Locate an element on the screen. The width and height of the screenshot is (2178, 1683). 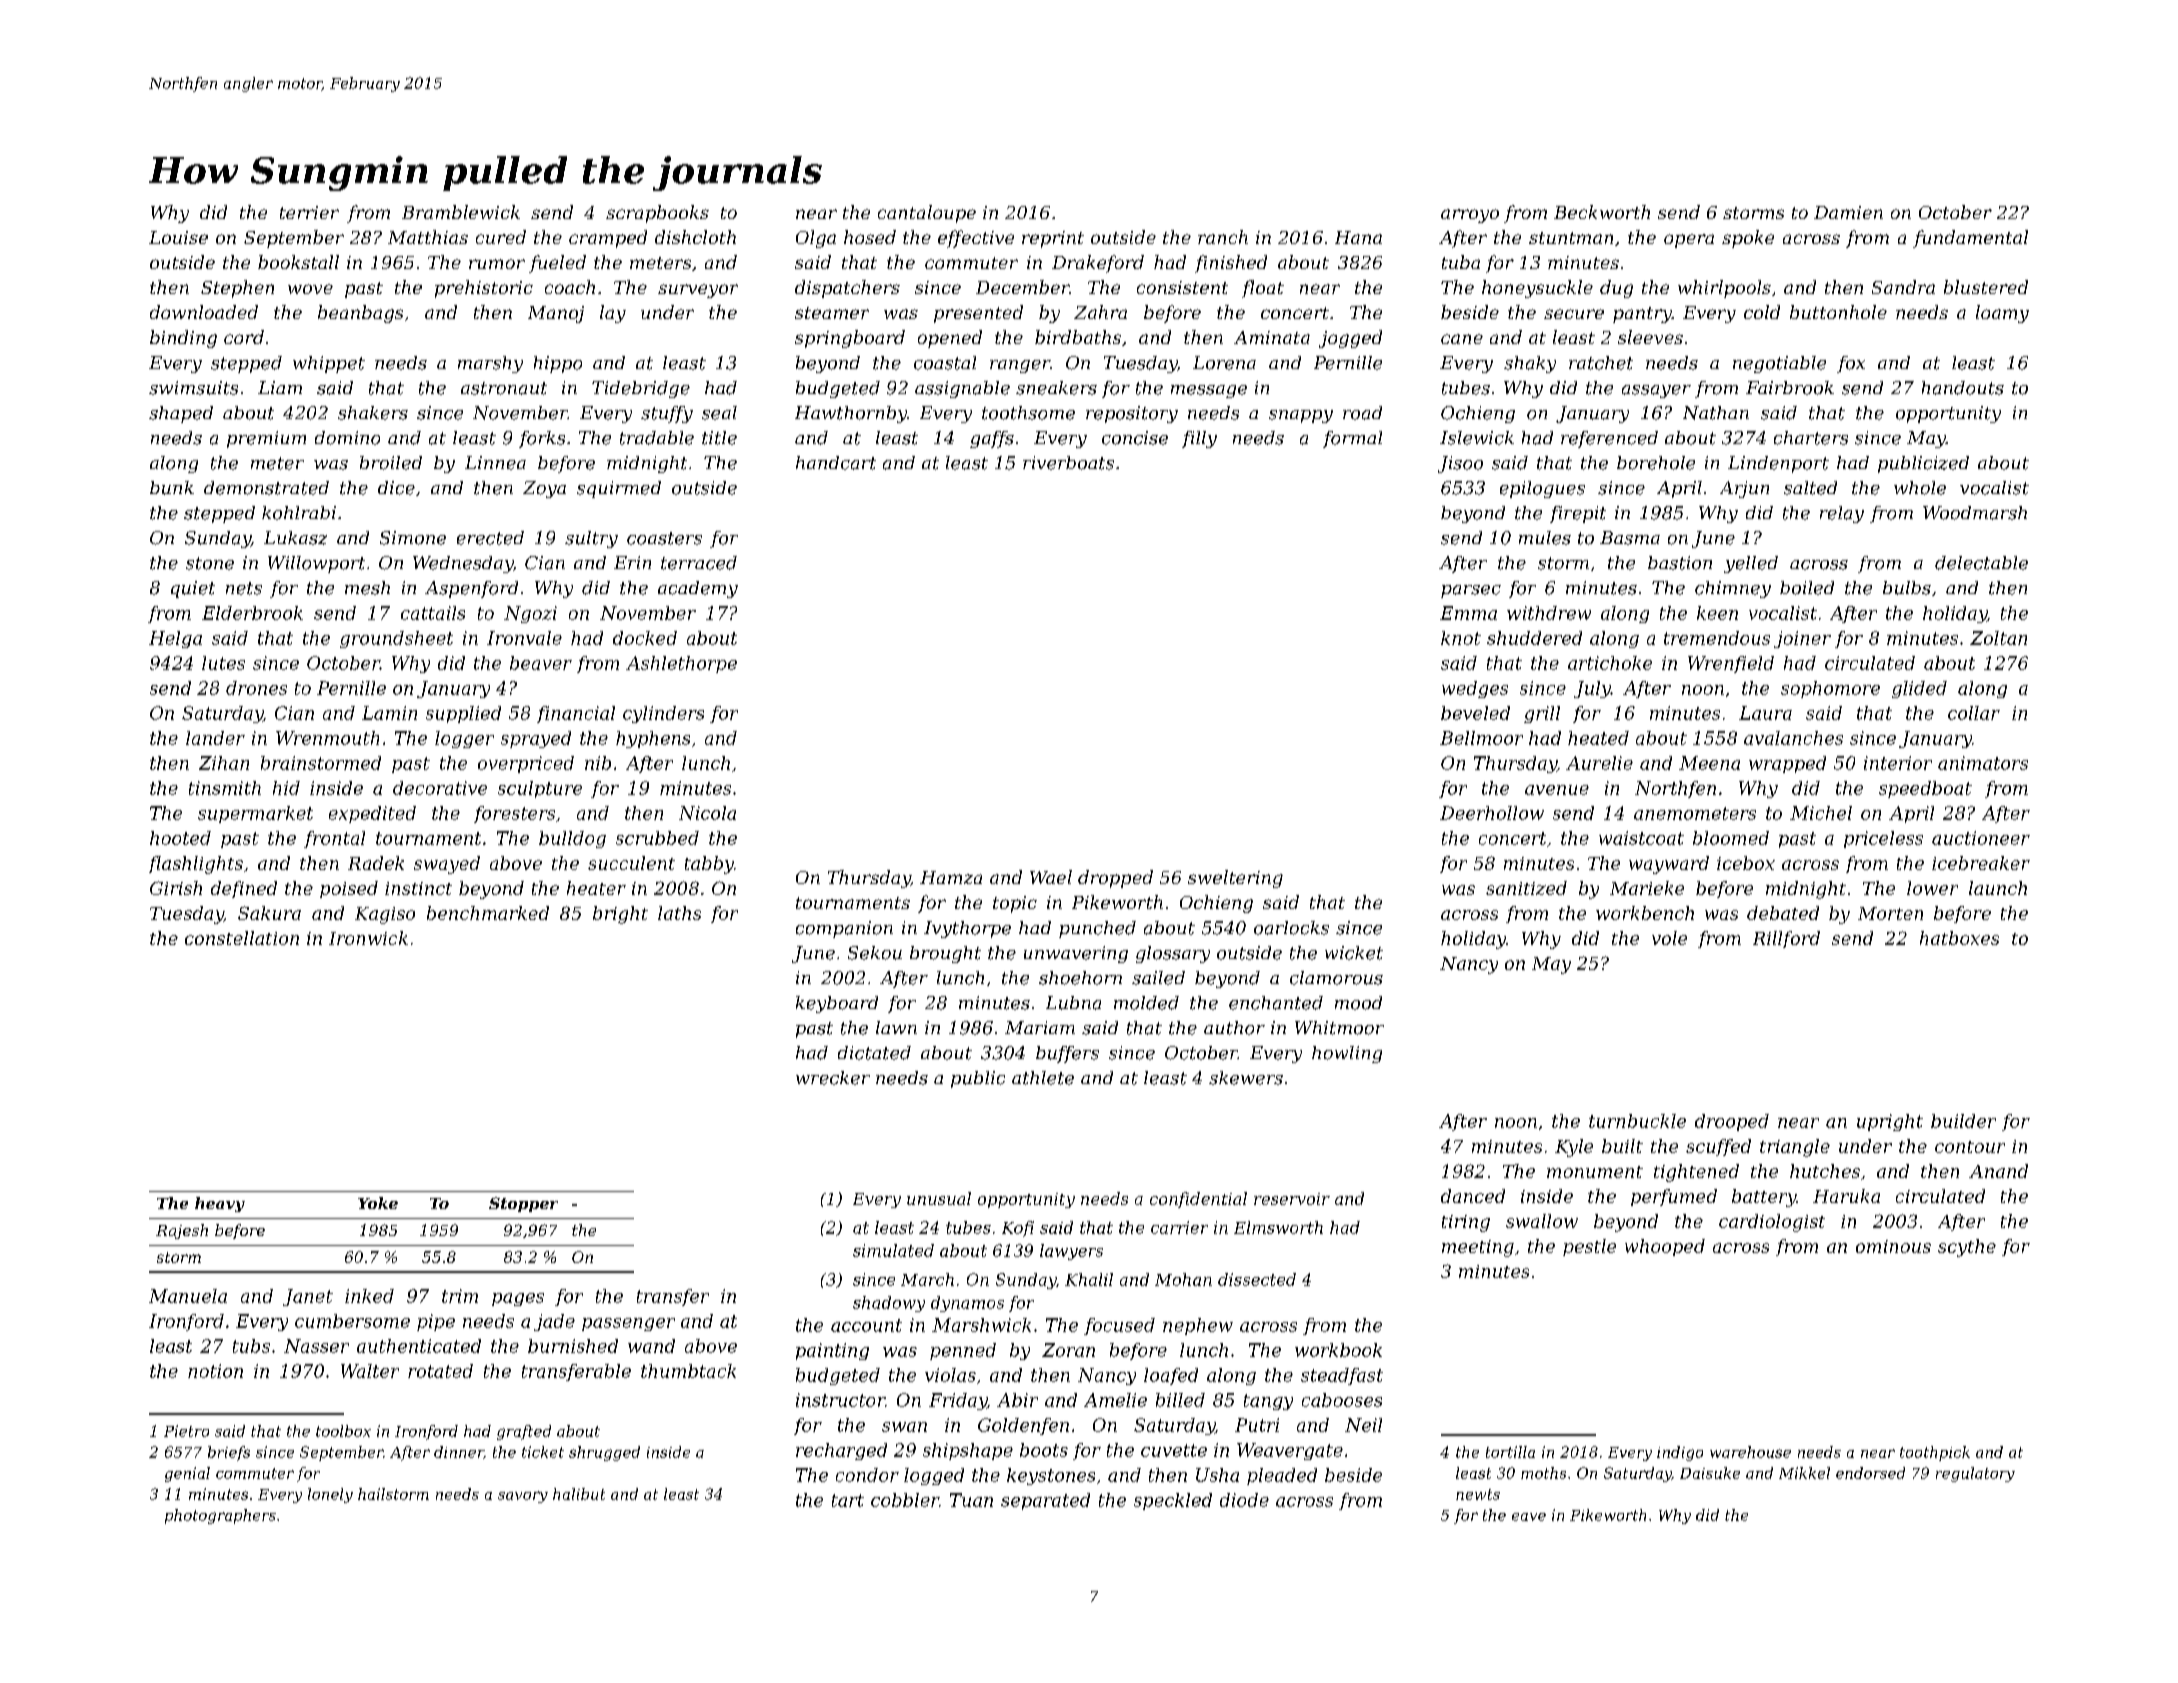
Bramblewick is located at coordinates (461, 212).
